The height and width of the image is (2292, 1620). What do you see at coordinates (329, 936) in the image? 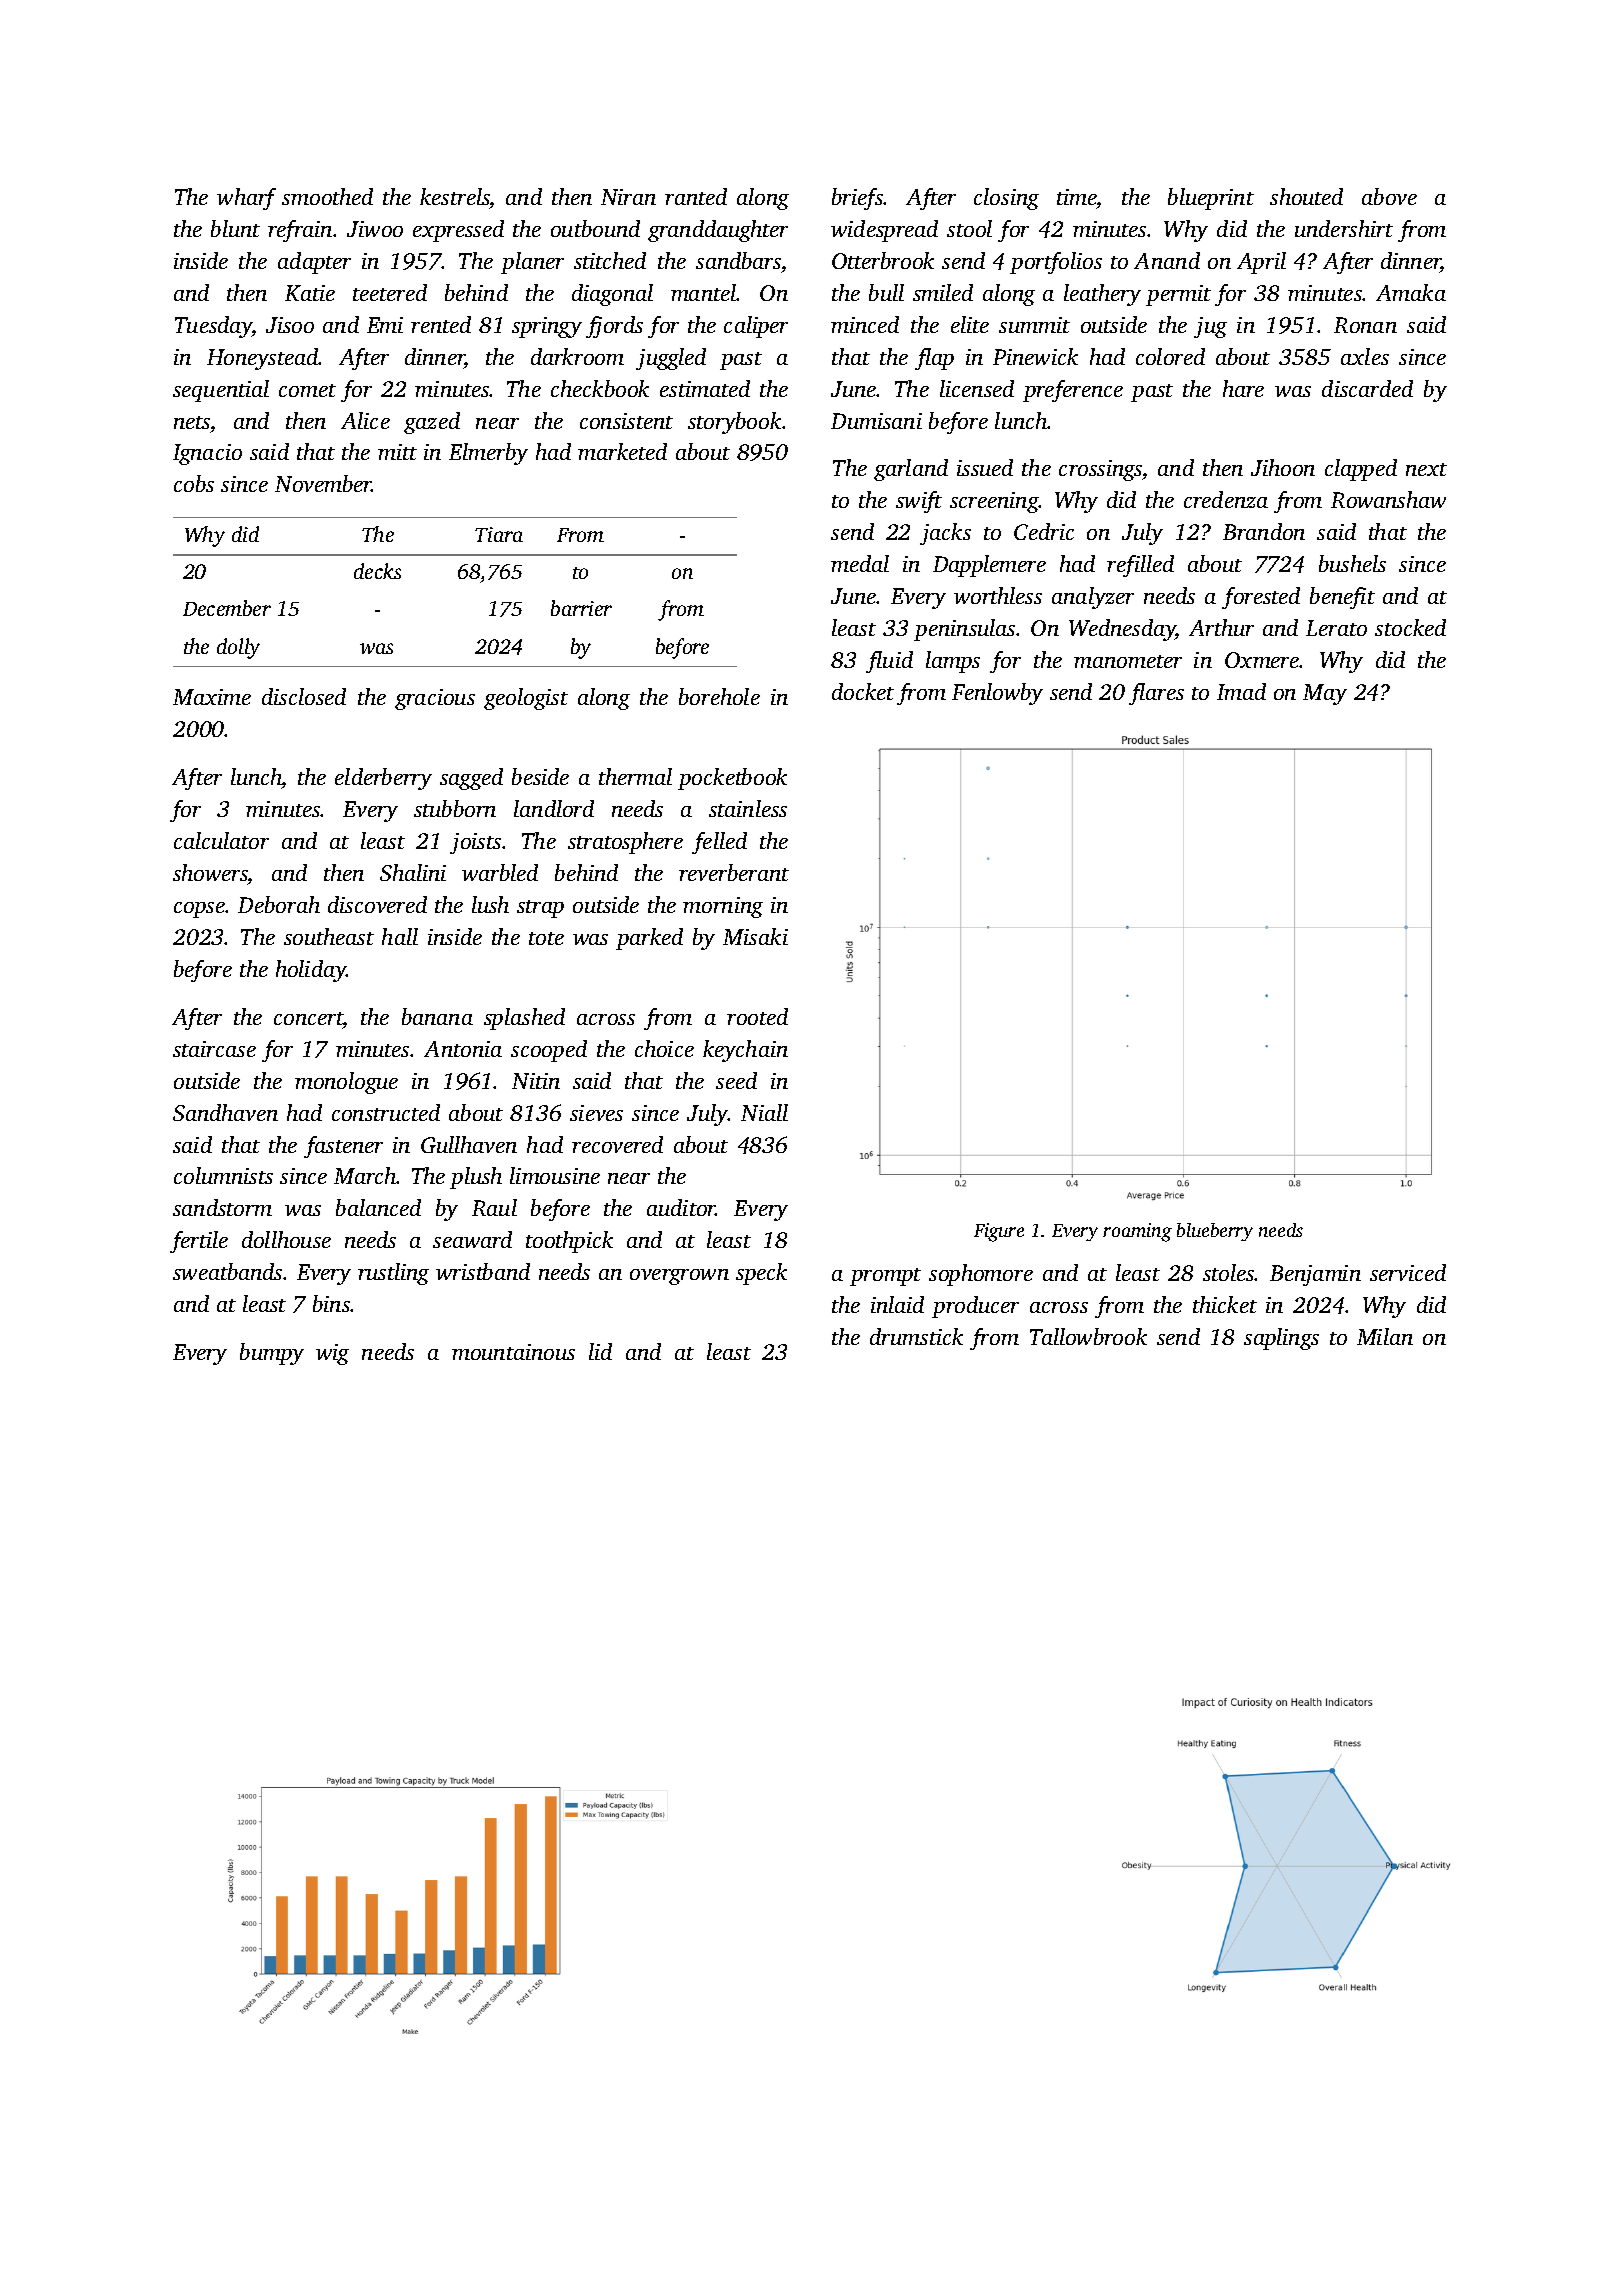
I see `southeast` at bounding box center [329, 936].
